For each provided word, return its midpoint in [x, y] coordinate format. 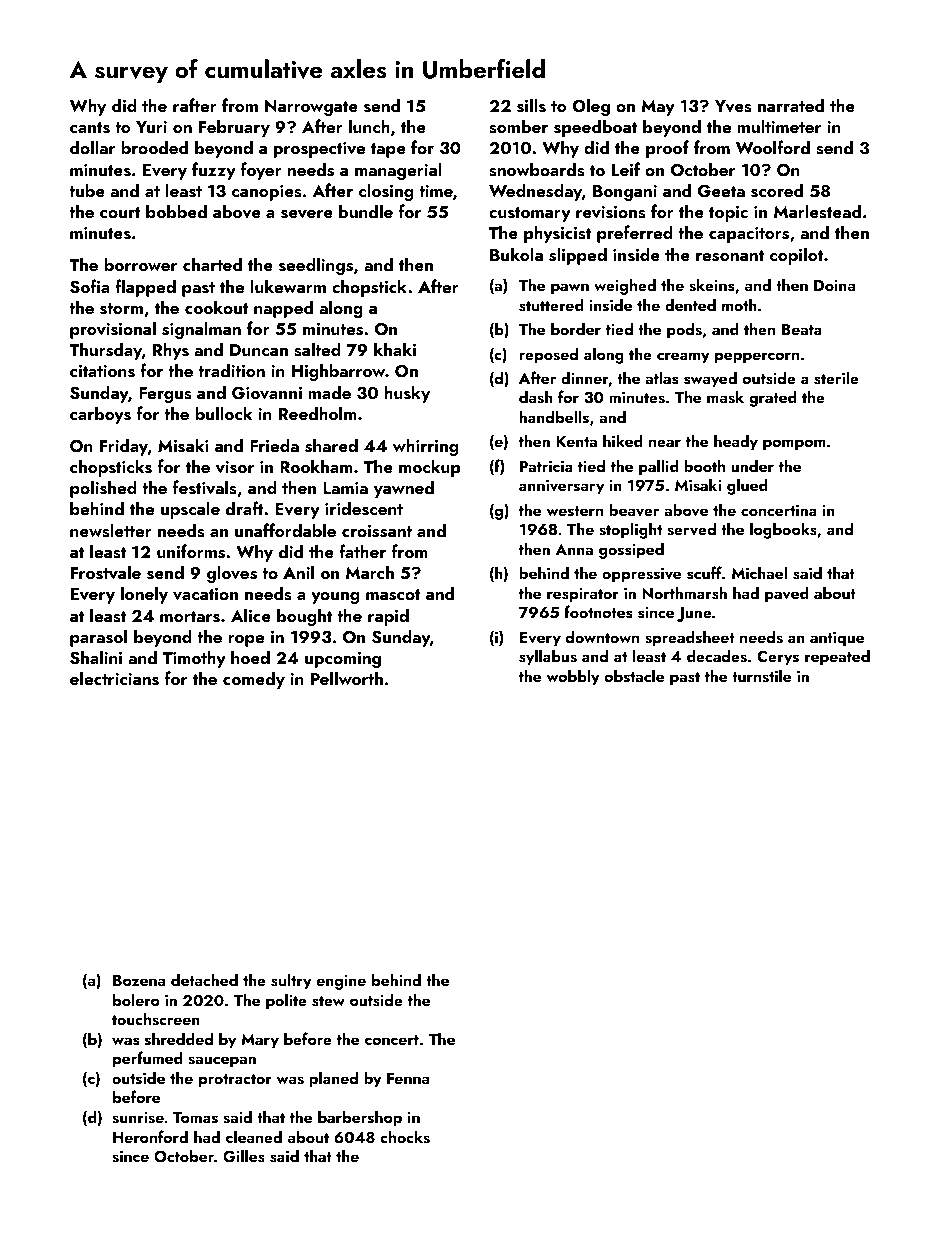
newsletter [111, 530]
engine [341, 982]
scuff [704, 573]
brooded [154, 147]
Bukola [516, 254]
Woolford [773, 147]
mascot [393, 595]
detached [204, 979]
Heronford [150, 1136]
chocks [405, 1137]
